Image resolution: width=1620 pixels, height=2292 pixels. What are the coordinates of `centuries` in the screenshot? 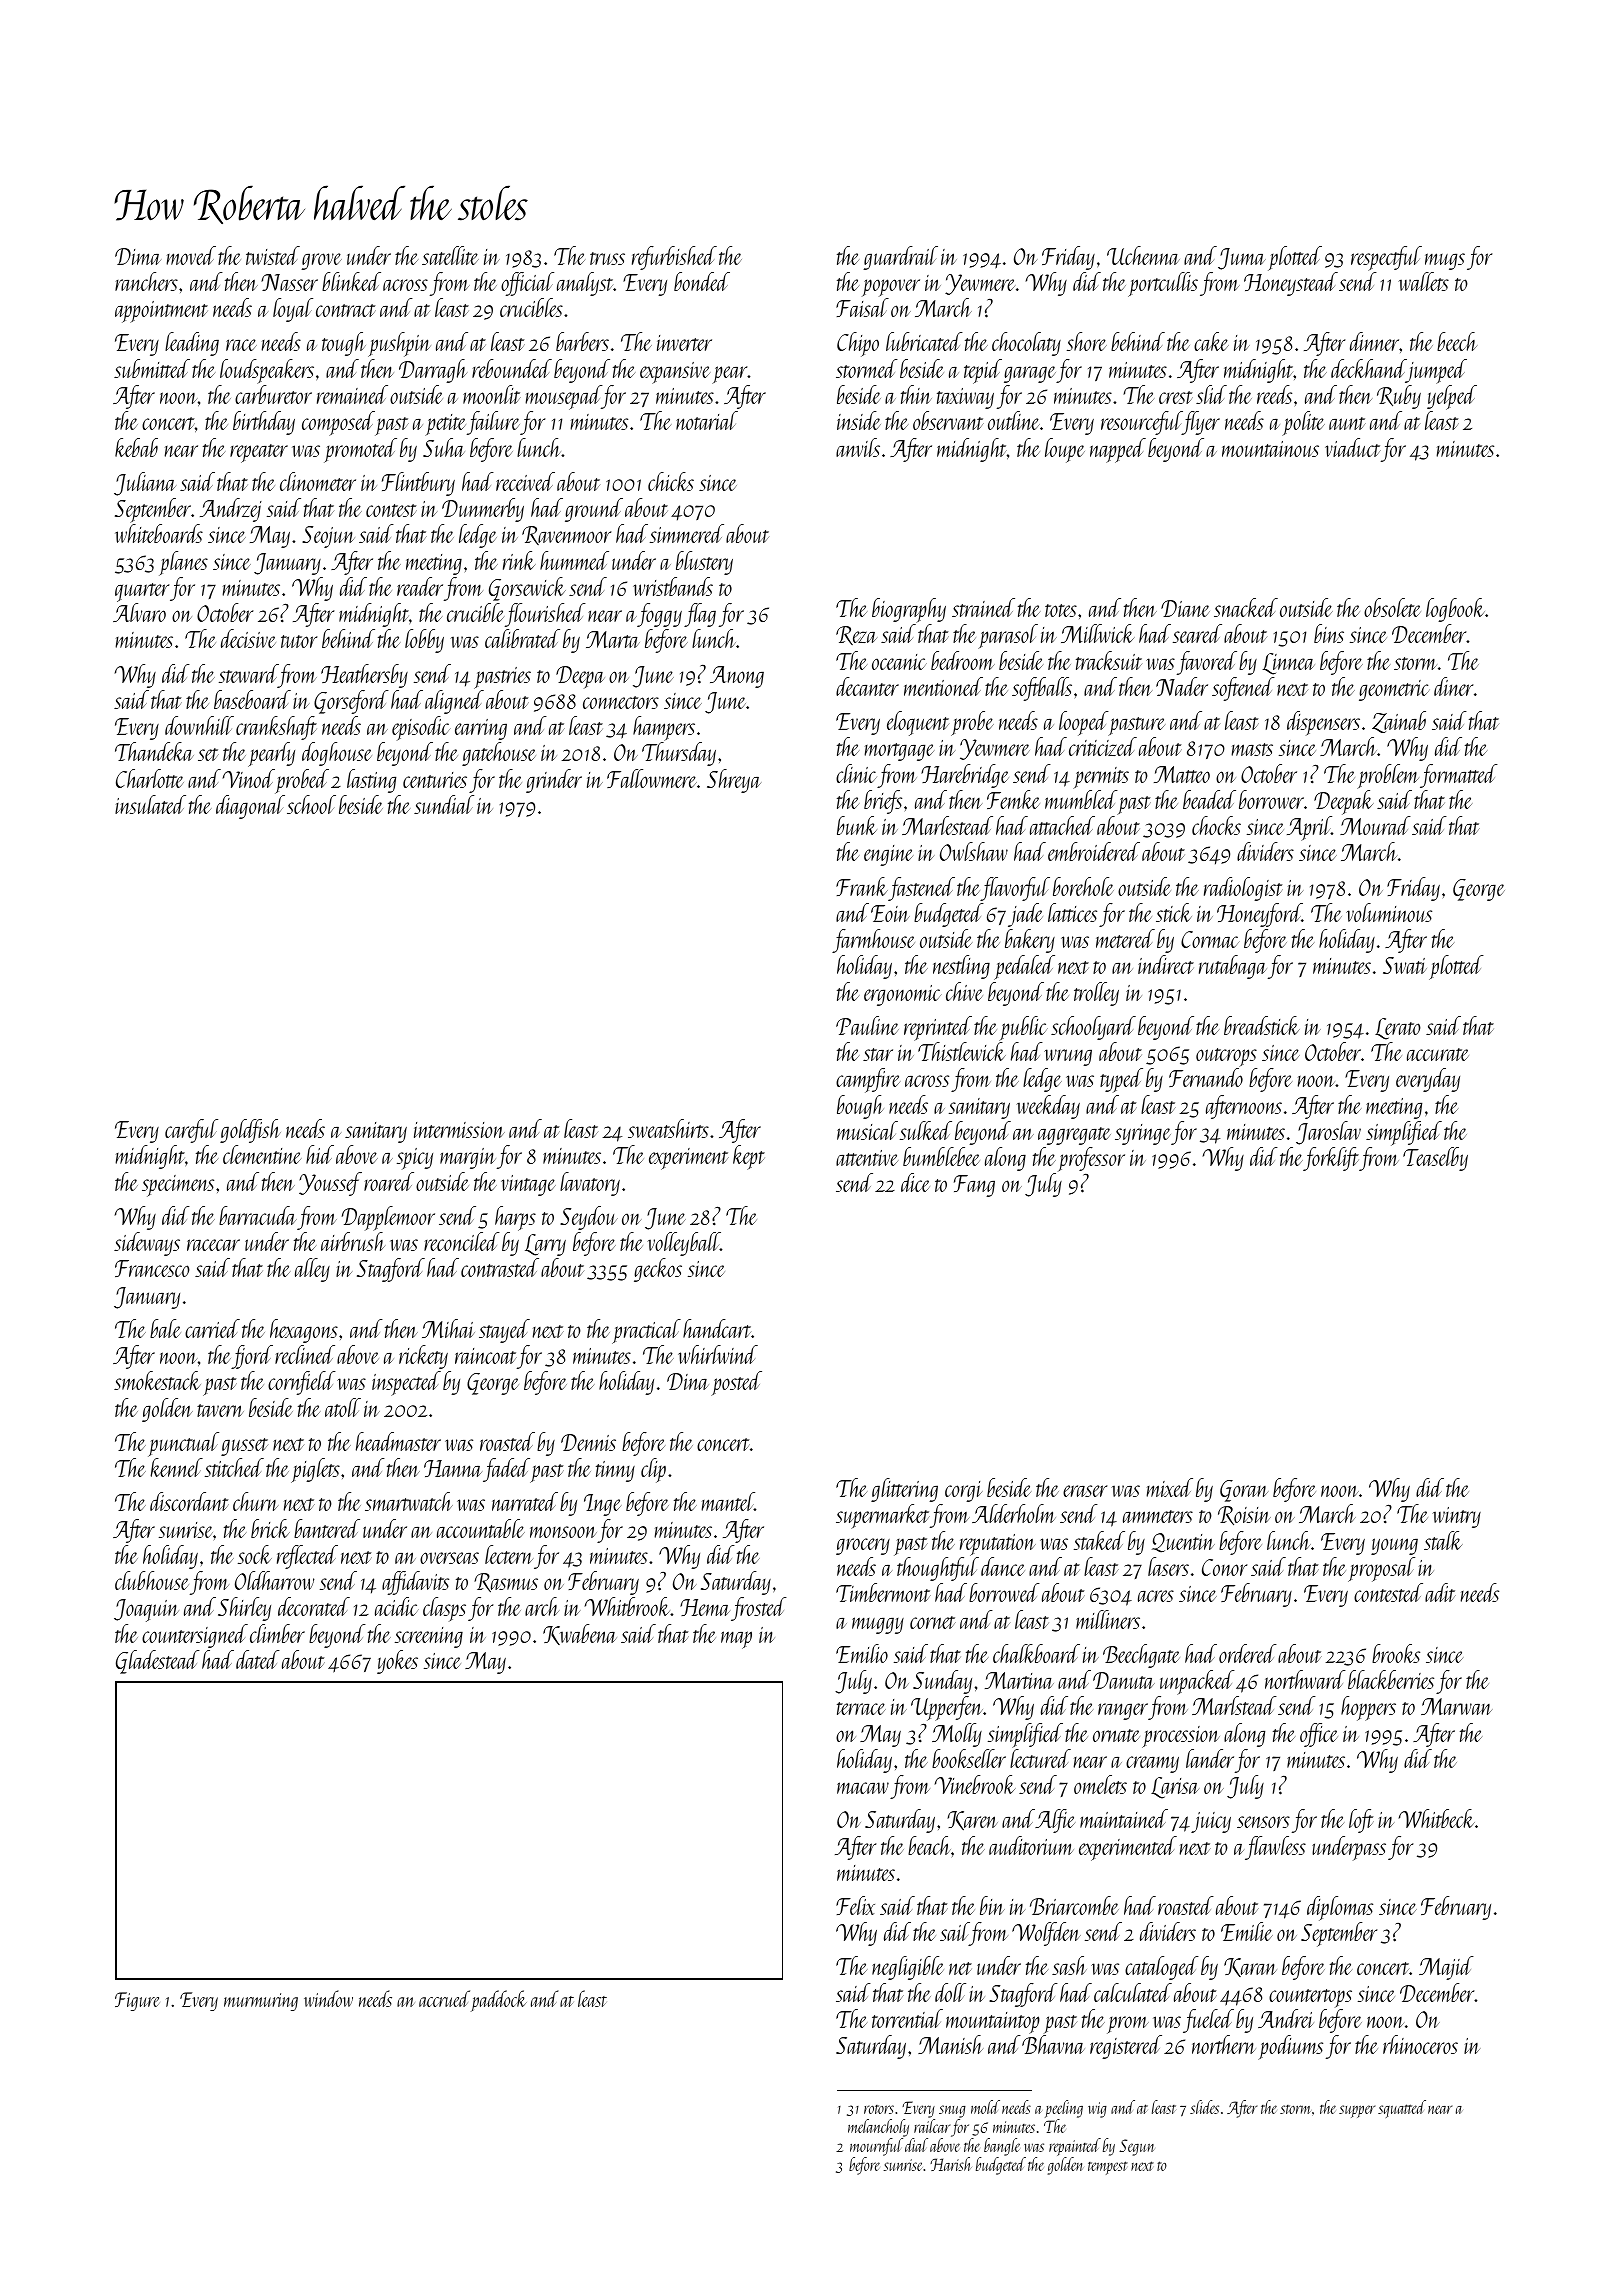 It's located at (435, 780).
